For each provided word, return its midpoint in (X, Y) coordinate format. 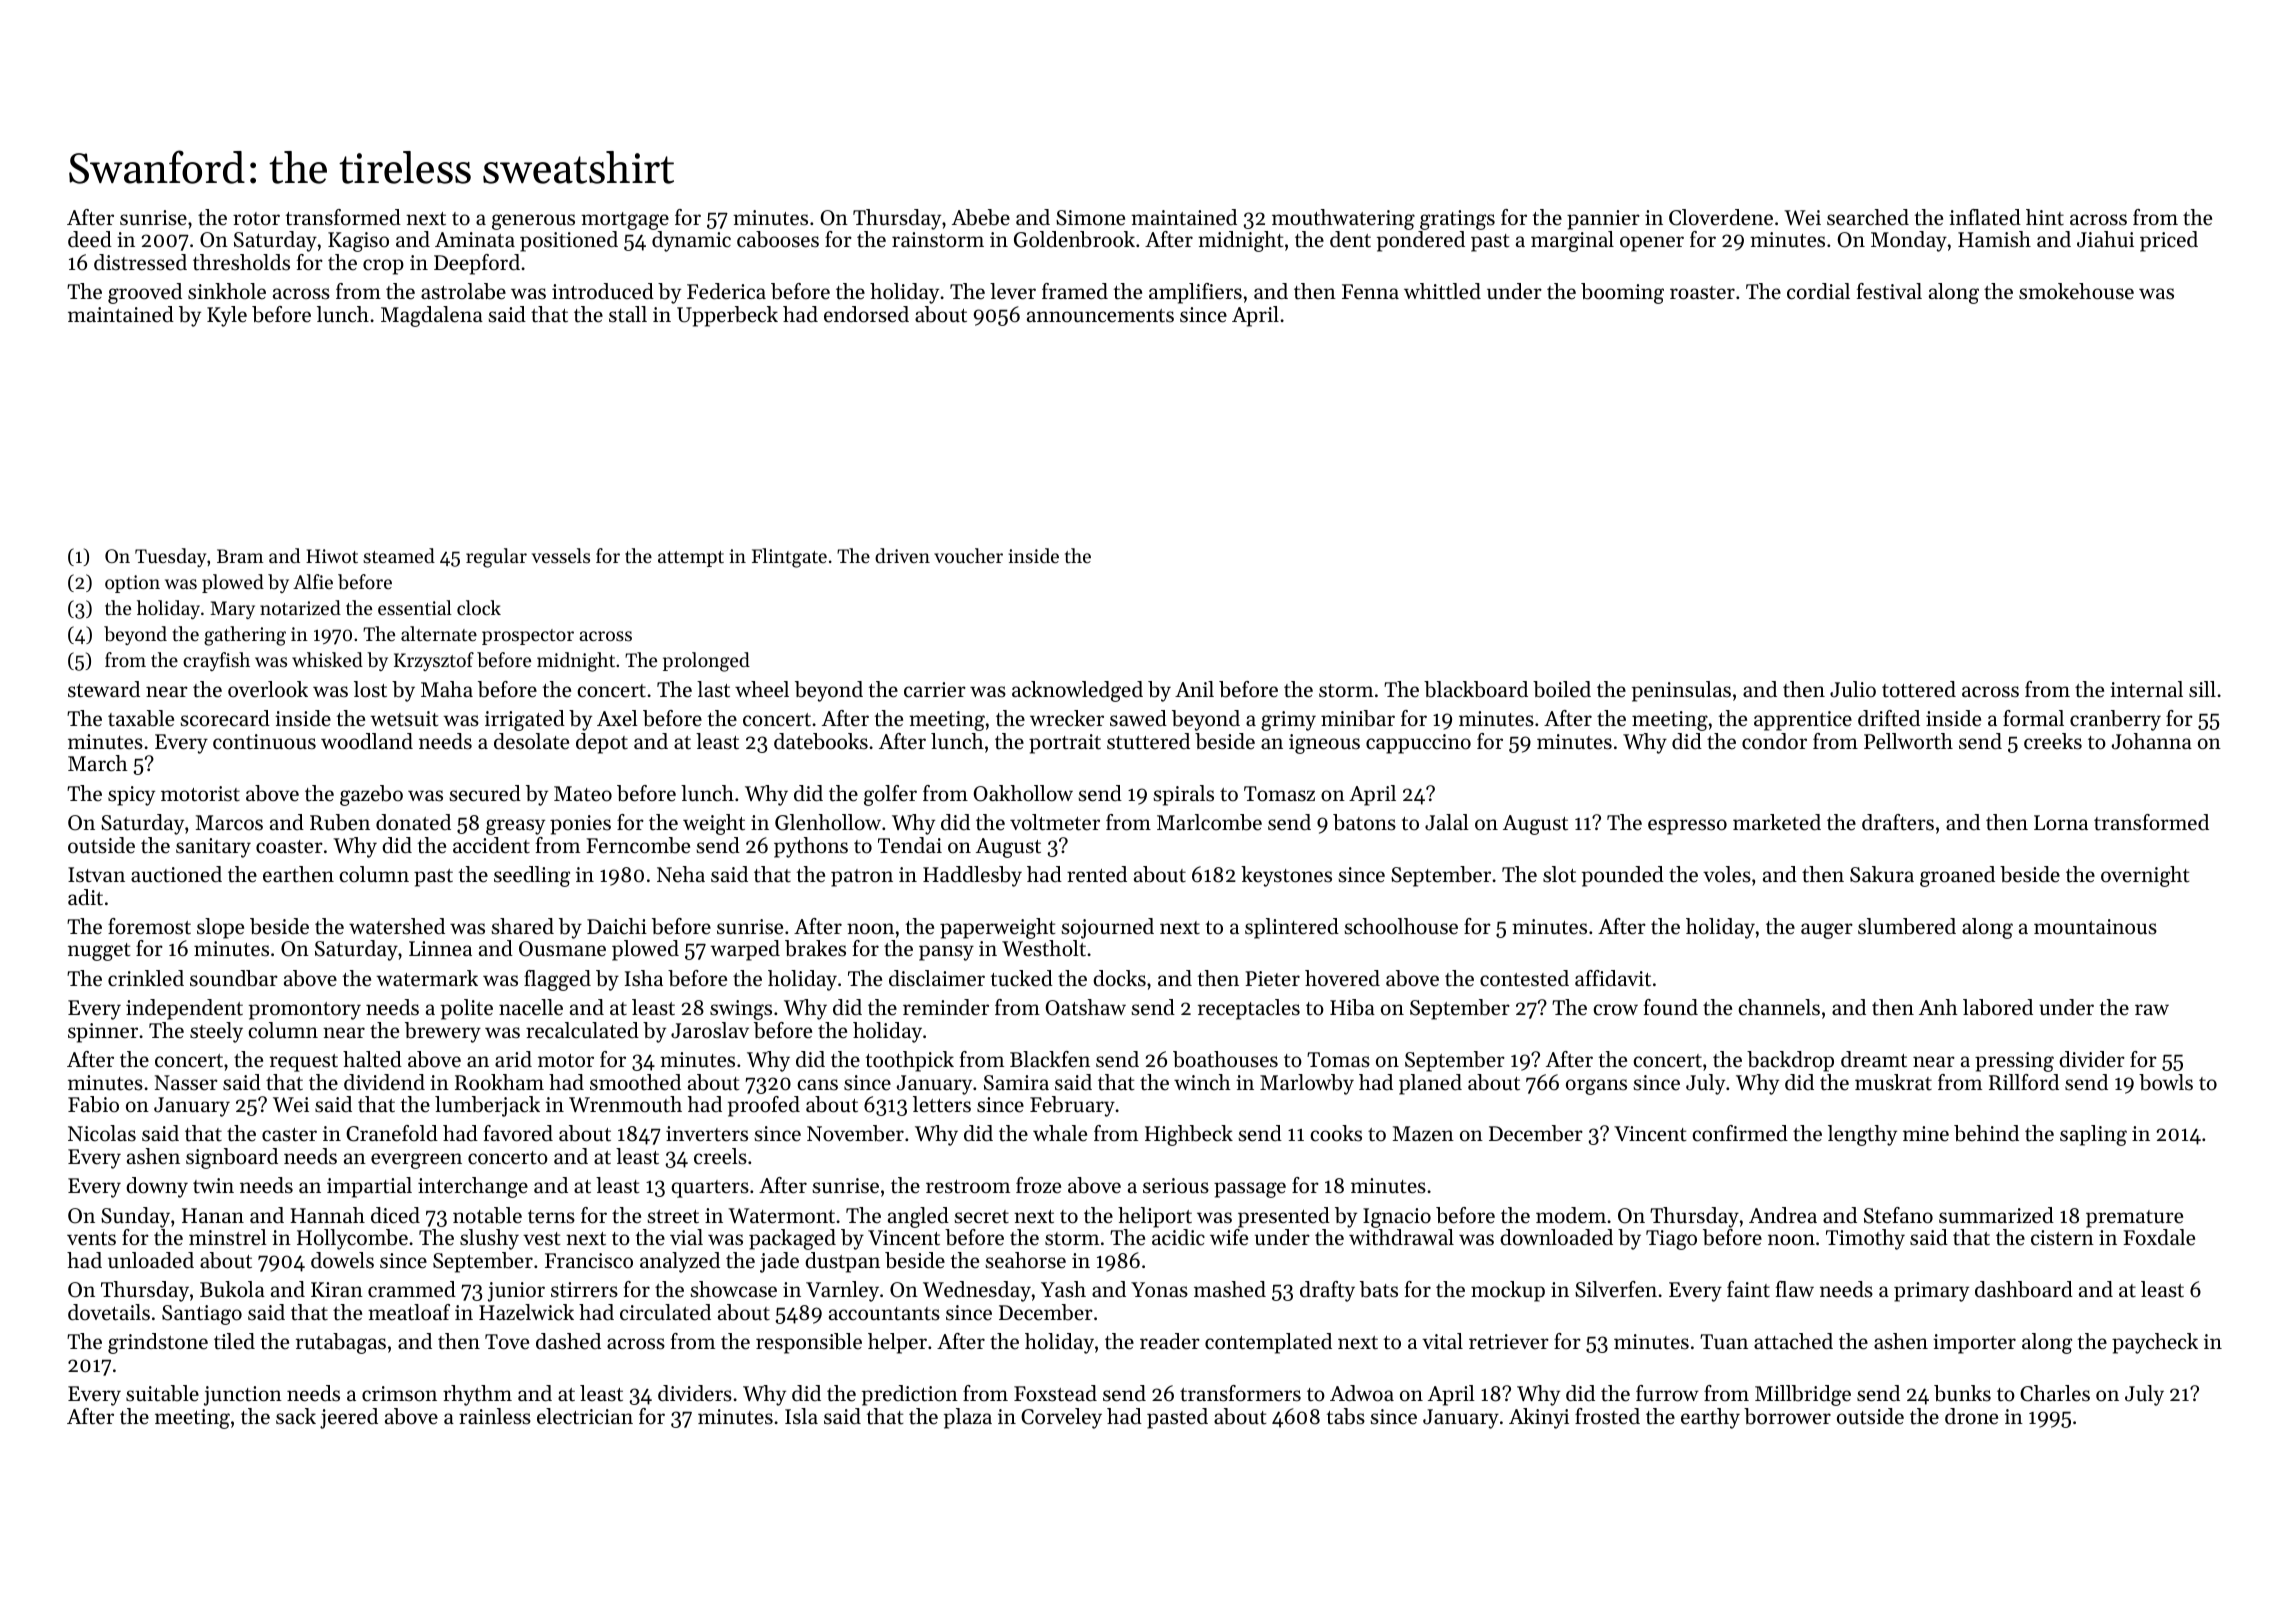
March (98, 763)
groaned (1957, 876)
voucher (968, 555)
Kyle (227, 316)
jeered (349, 1418)
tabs (1345, 1416)
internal (2146, 689)
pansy (946, 953)
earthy (1710, 1418)
